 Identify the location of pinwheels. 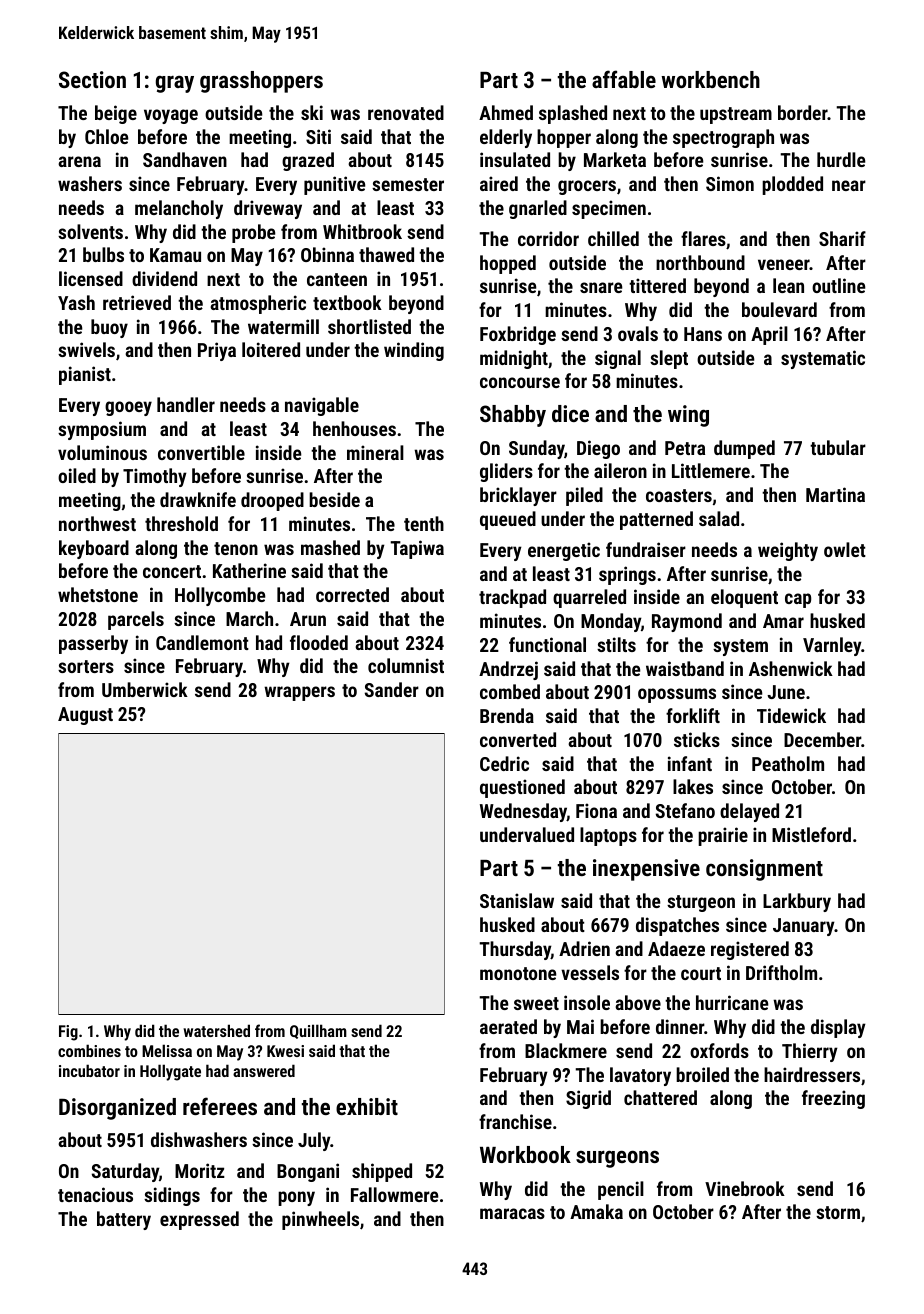
(320, 1220).
